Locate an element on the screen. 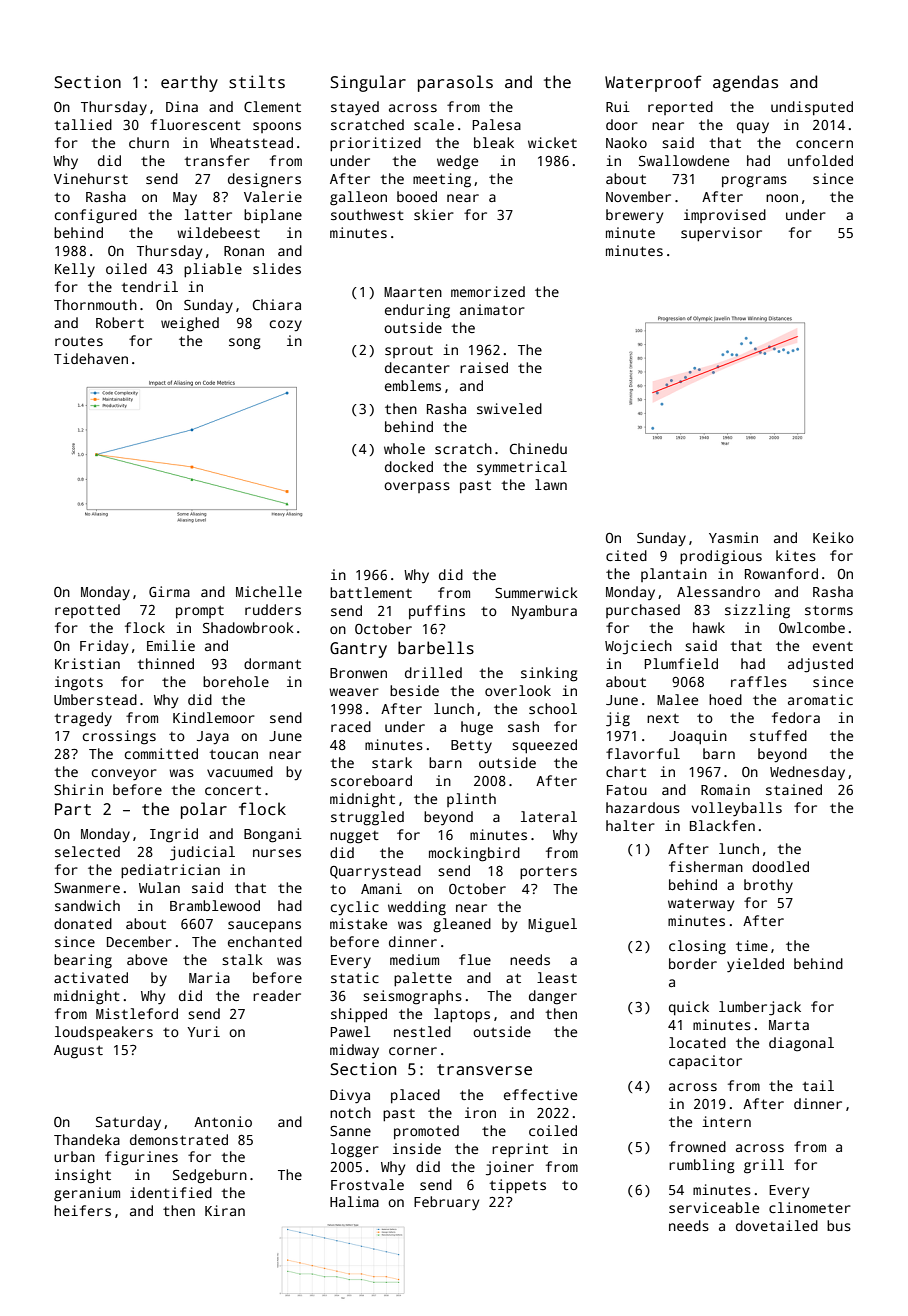 This screenshot has height=1316, width=908. flavorful is located at coordinates (643, 753).
